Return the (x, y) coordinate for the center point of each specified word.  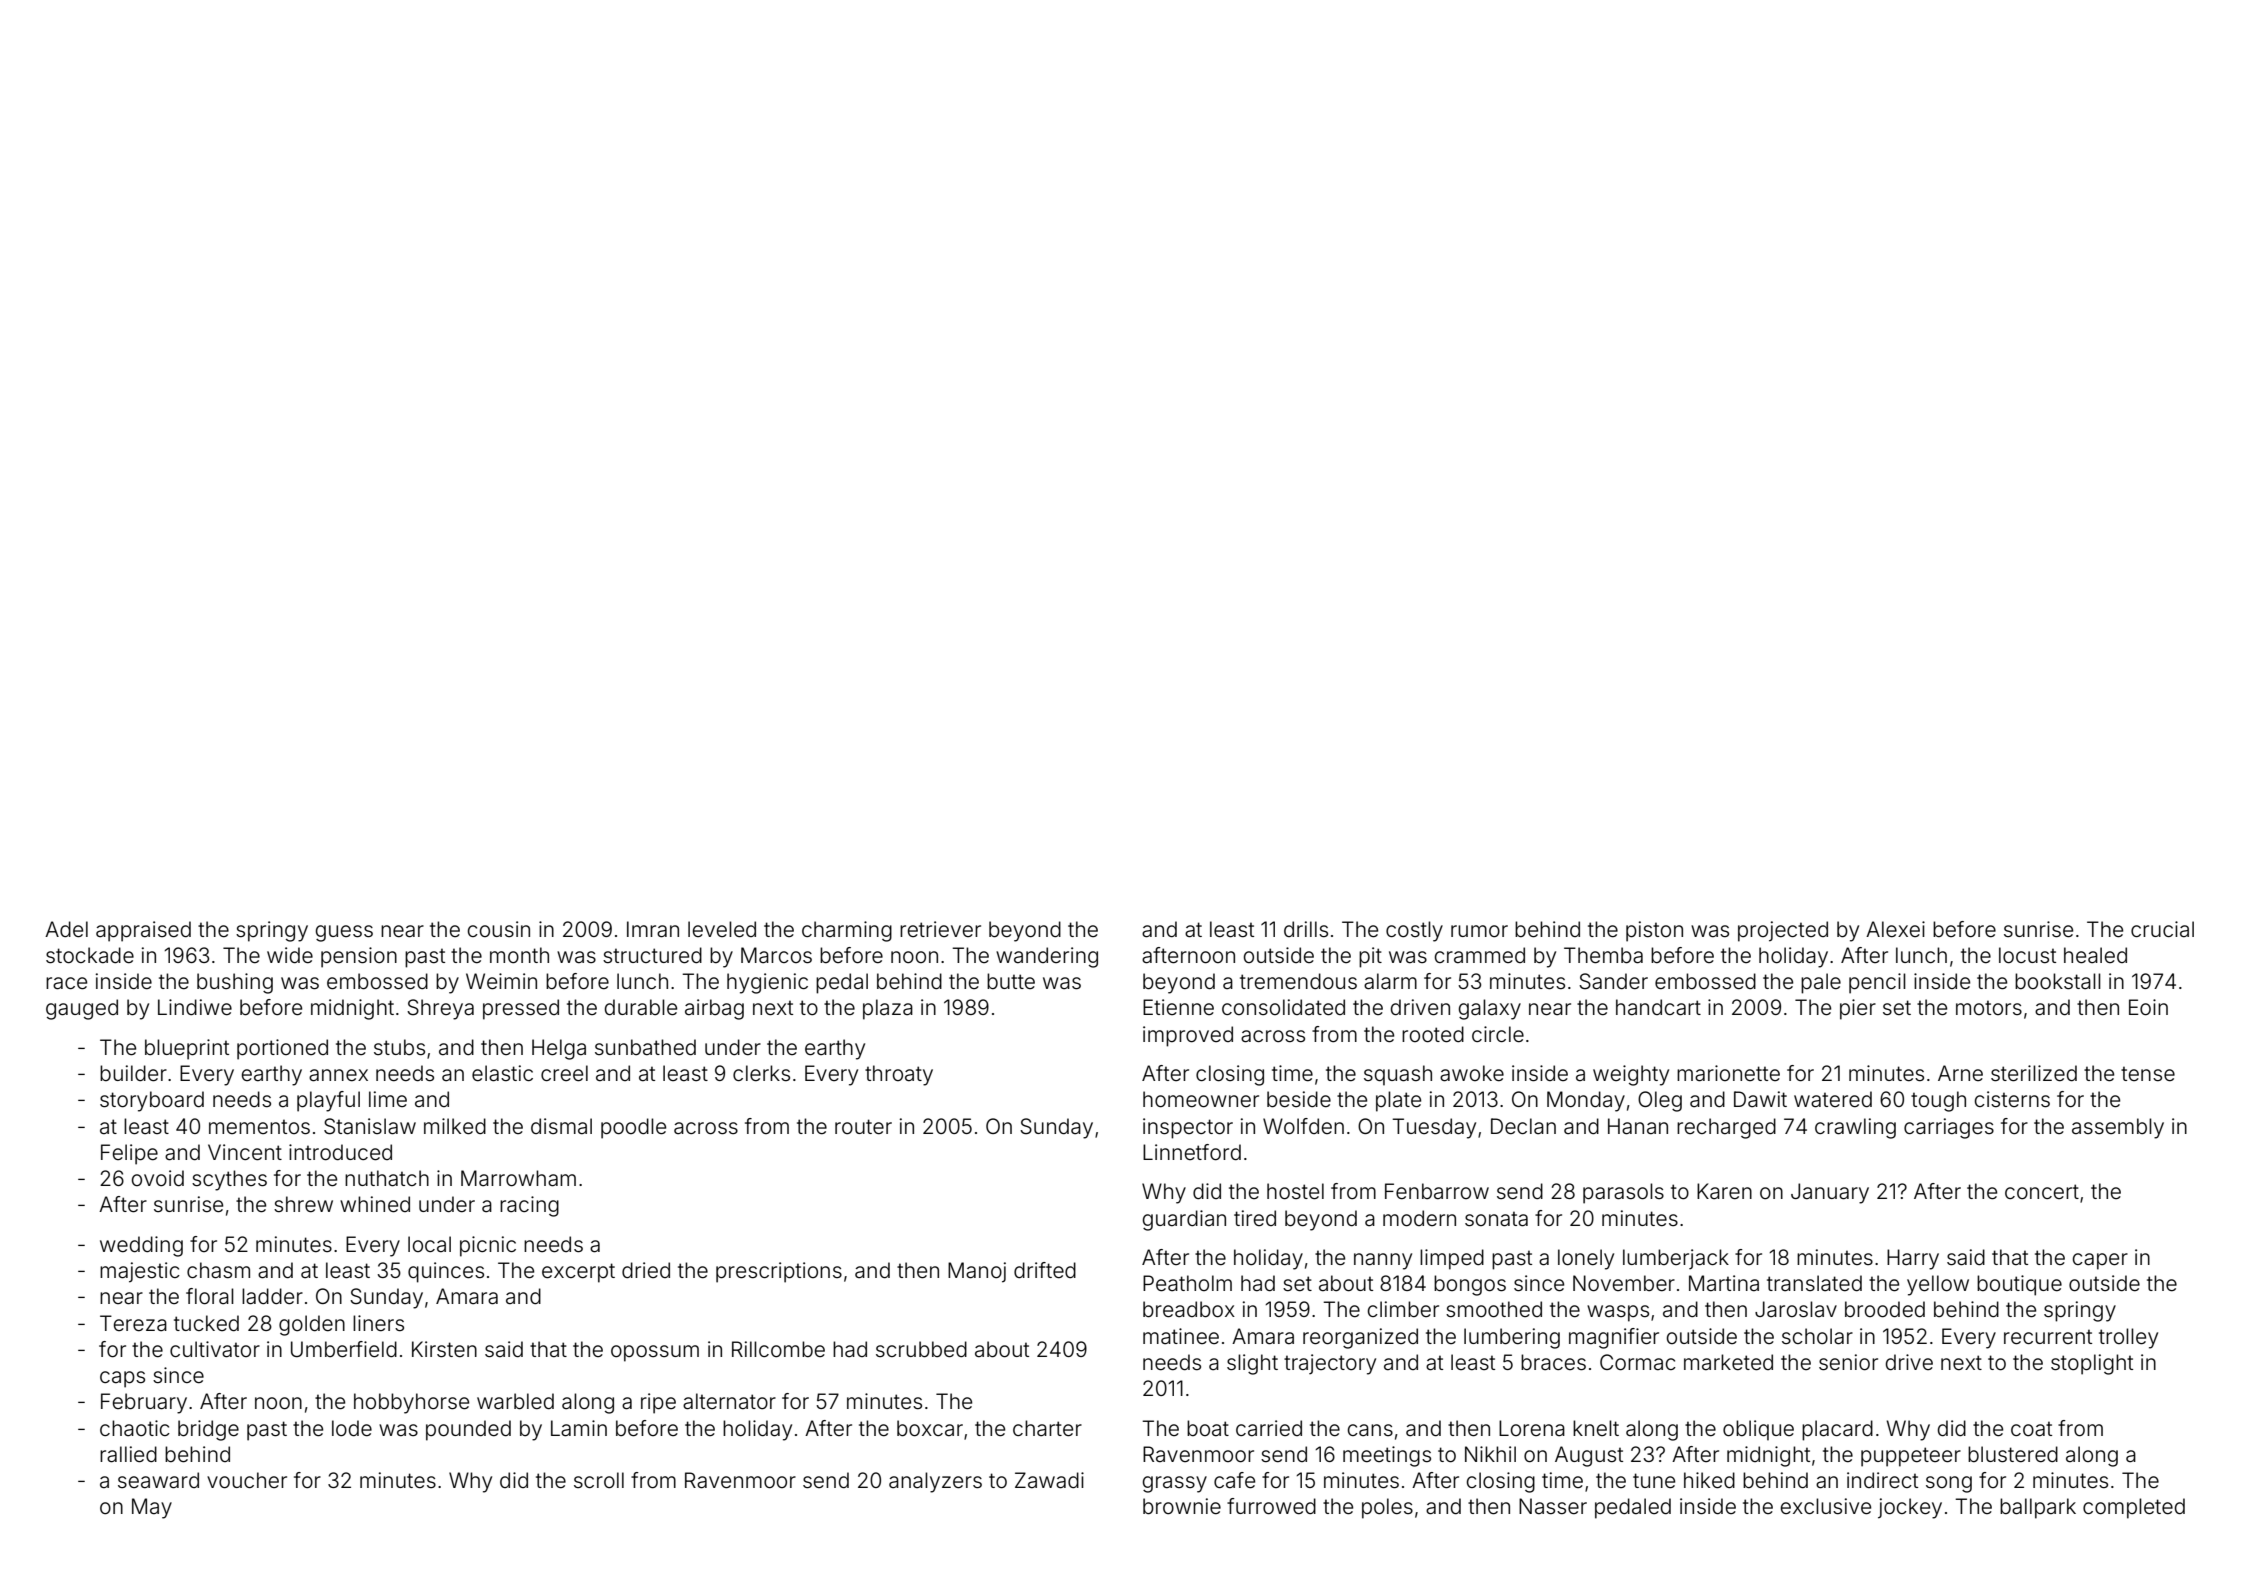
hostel (1295, 1191)
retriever (940, 929)
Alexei (1895, 929)
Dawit (1760, 1099)
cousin (499, 929)
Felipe (129, 1154)
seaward (158, 1480)
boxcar (930, 1428)
